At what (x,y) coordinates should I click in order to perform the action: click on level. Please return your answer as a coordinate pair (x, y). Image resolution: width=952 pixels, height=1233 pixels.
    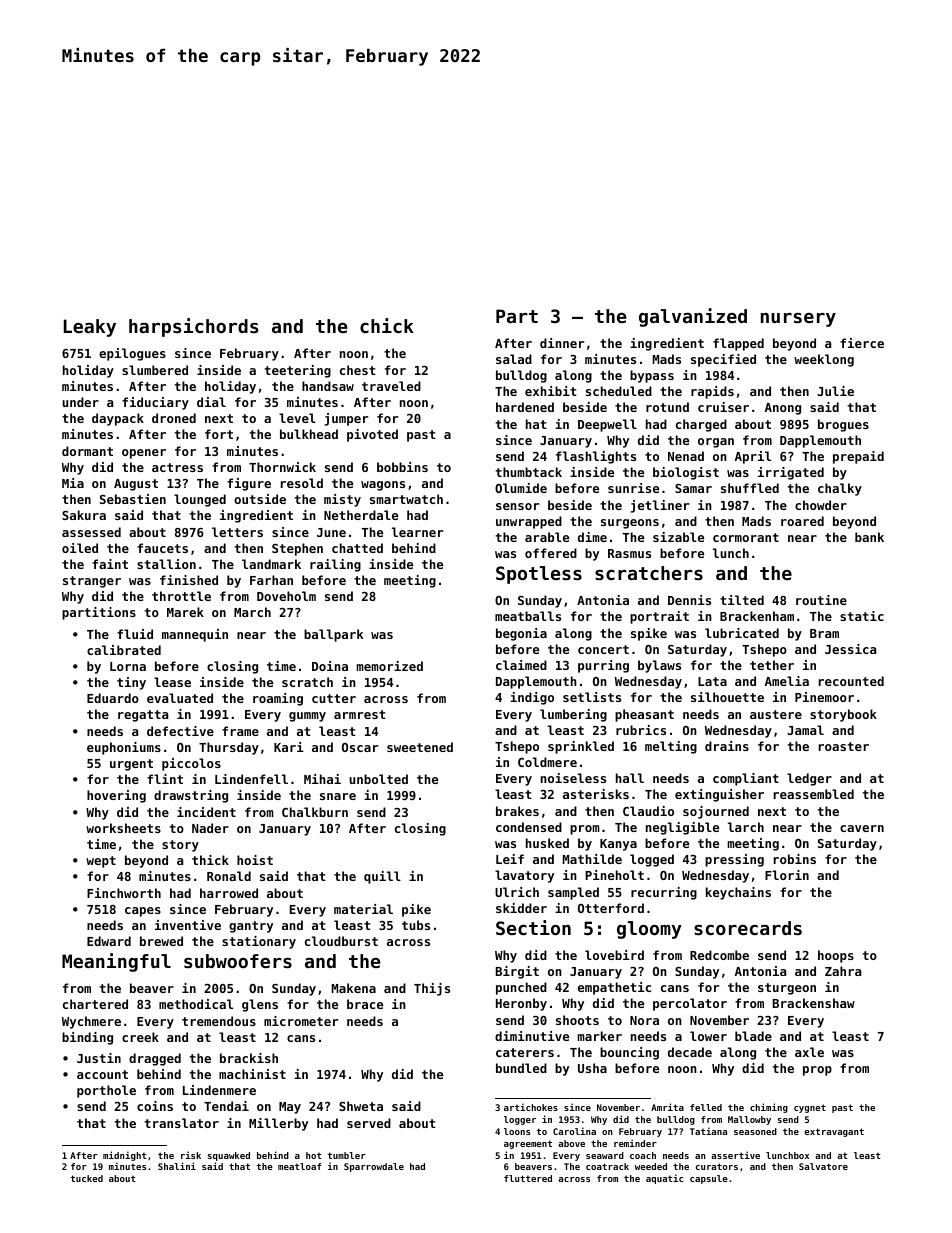
    Looking at the image, I should click on (297, 418).
